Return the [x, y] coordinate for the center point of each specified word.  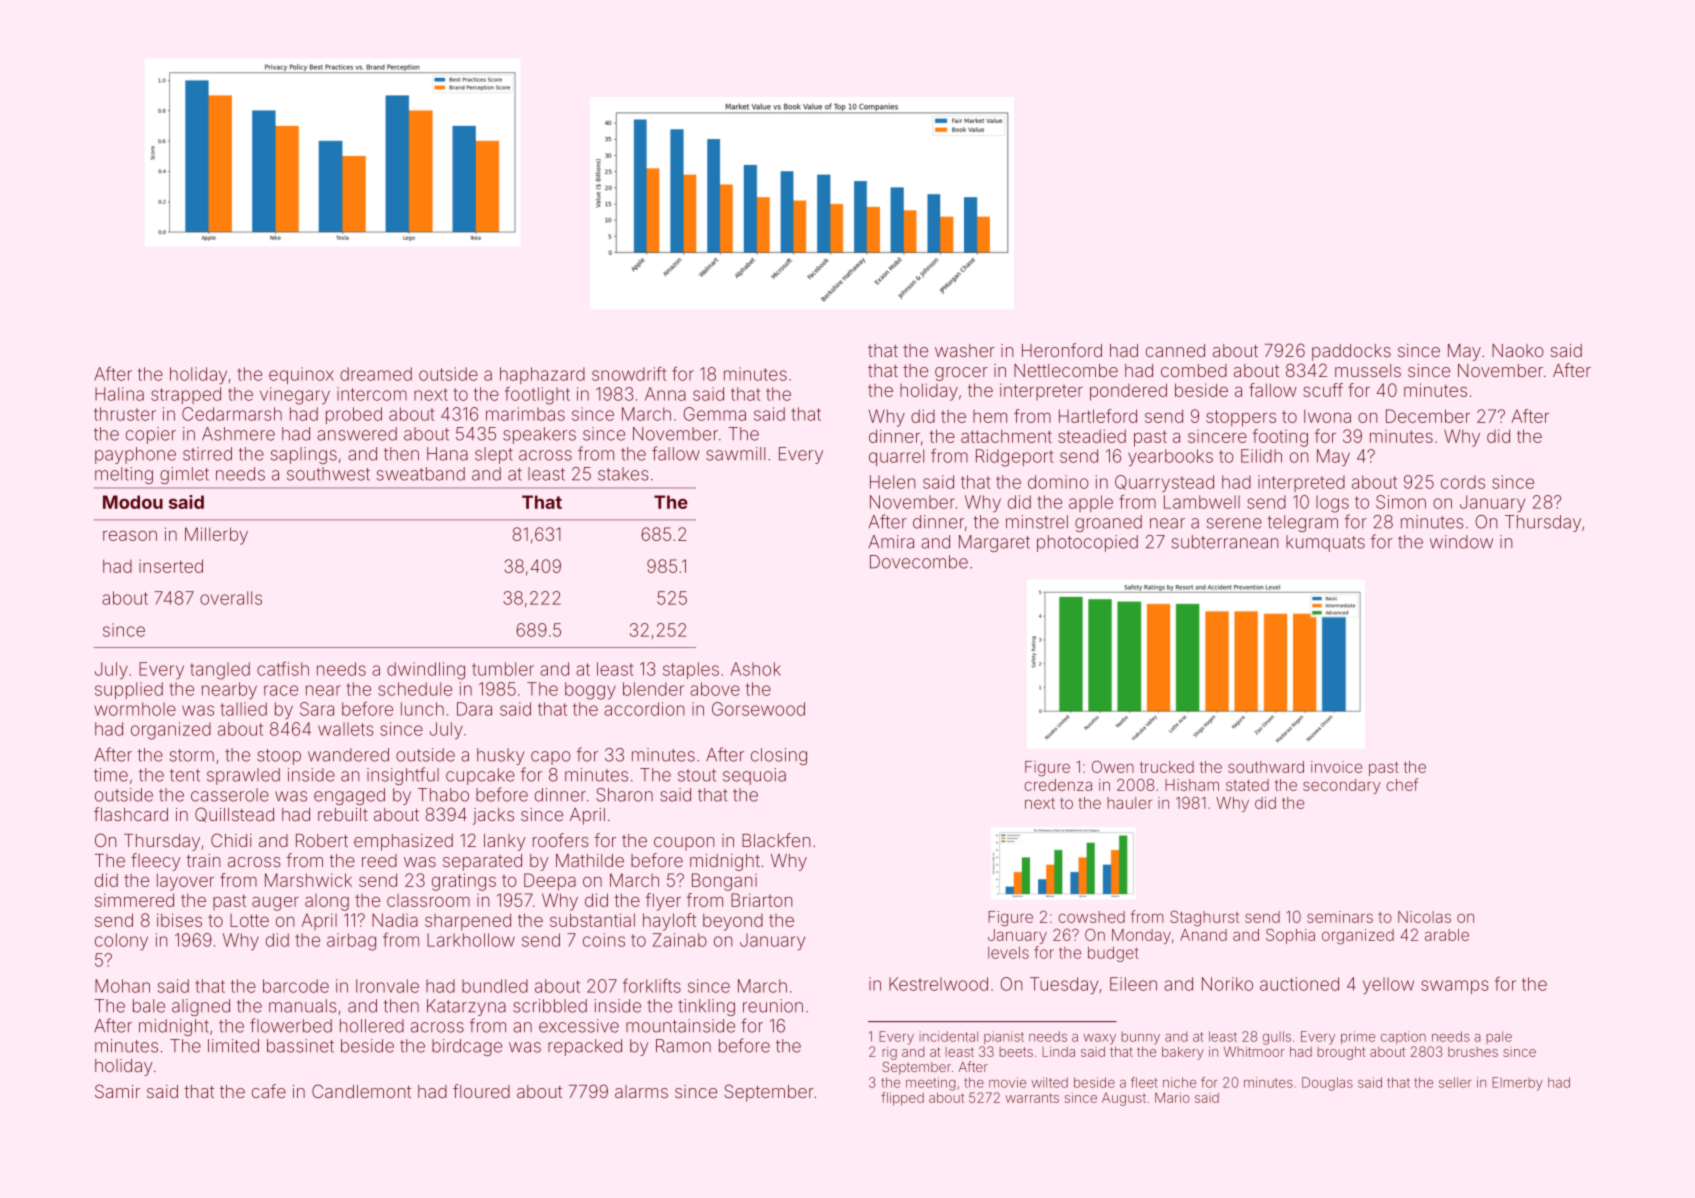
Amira [891, 542]
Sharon [624, 795]
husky [500, 756]
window [1461, 542]
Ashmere [238, 434]
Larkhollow [471, 940]
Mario [1172, 1097]
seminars [1340, 917]
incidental [949, 1036]
